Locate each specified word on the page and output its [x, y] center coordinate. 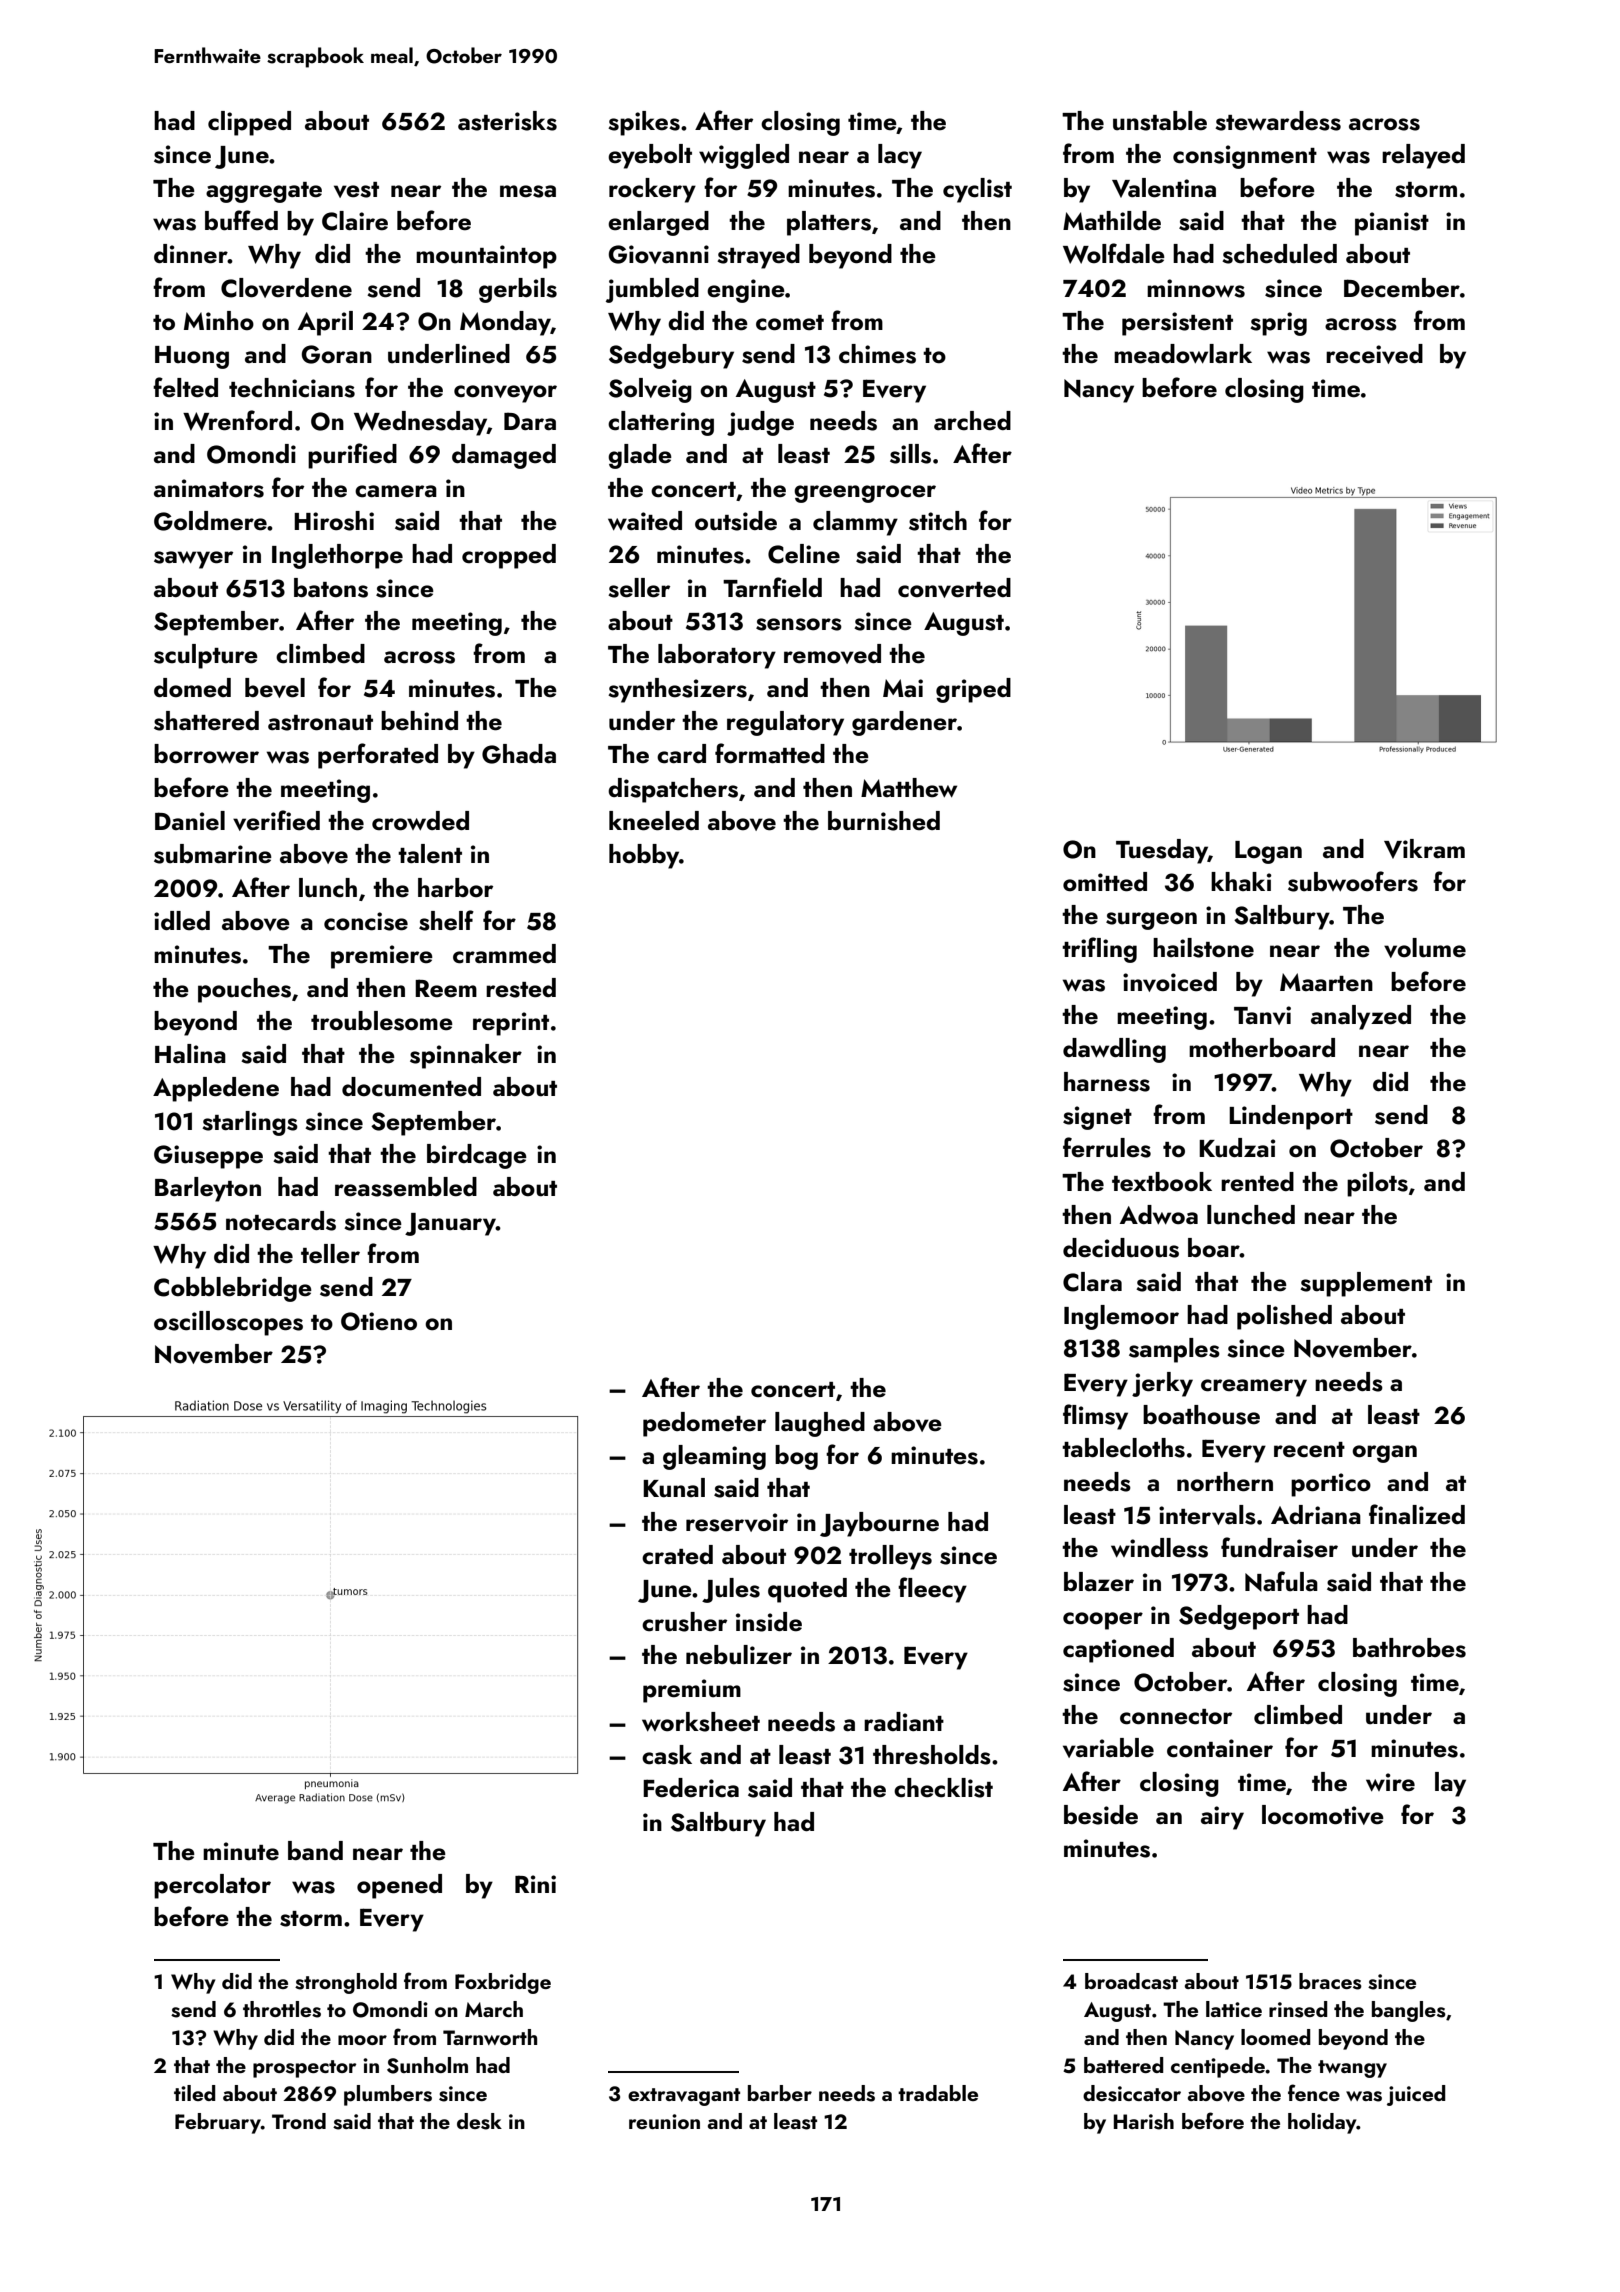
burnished [884, 821]
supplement [1366, 1284]
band [315, 1850]
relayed [1423, 156]
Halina [190, 1053]
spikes [644, 123]
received [1374, 354]
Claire [355, 221]
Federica [691, 1788]
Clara [1092, 1282]
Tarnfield [772, 587]
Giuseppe [208, 1157]
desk [479, 2121]
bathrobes [1409, 1648]
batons [331, 588]
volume [1425, 948]
